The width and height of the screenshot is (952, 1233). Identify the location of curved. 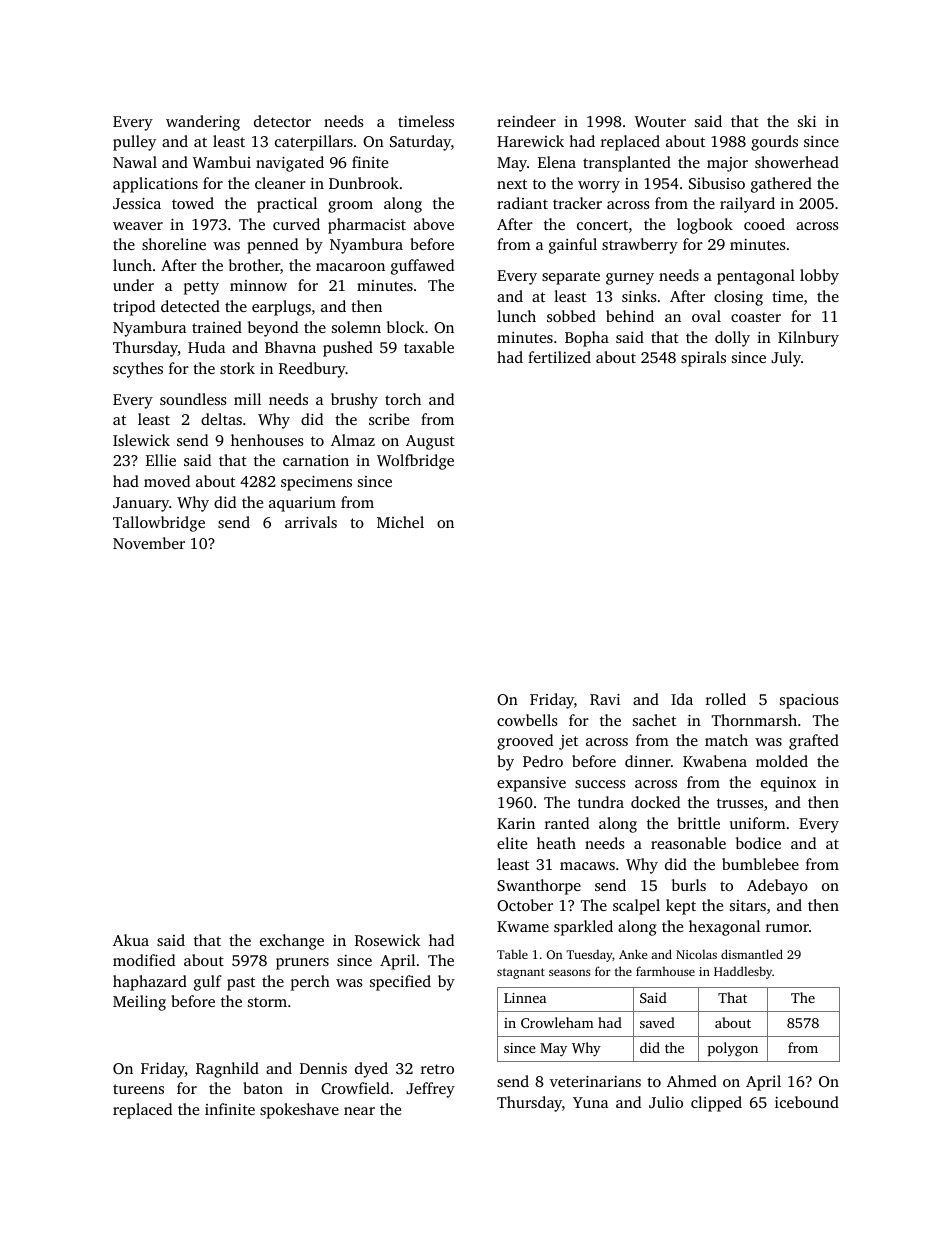
(296, 224).
